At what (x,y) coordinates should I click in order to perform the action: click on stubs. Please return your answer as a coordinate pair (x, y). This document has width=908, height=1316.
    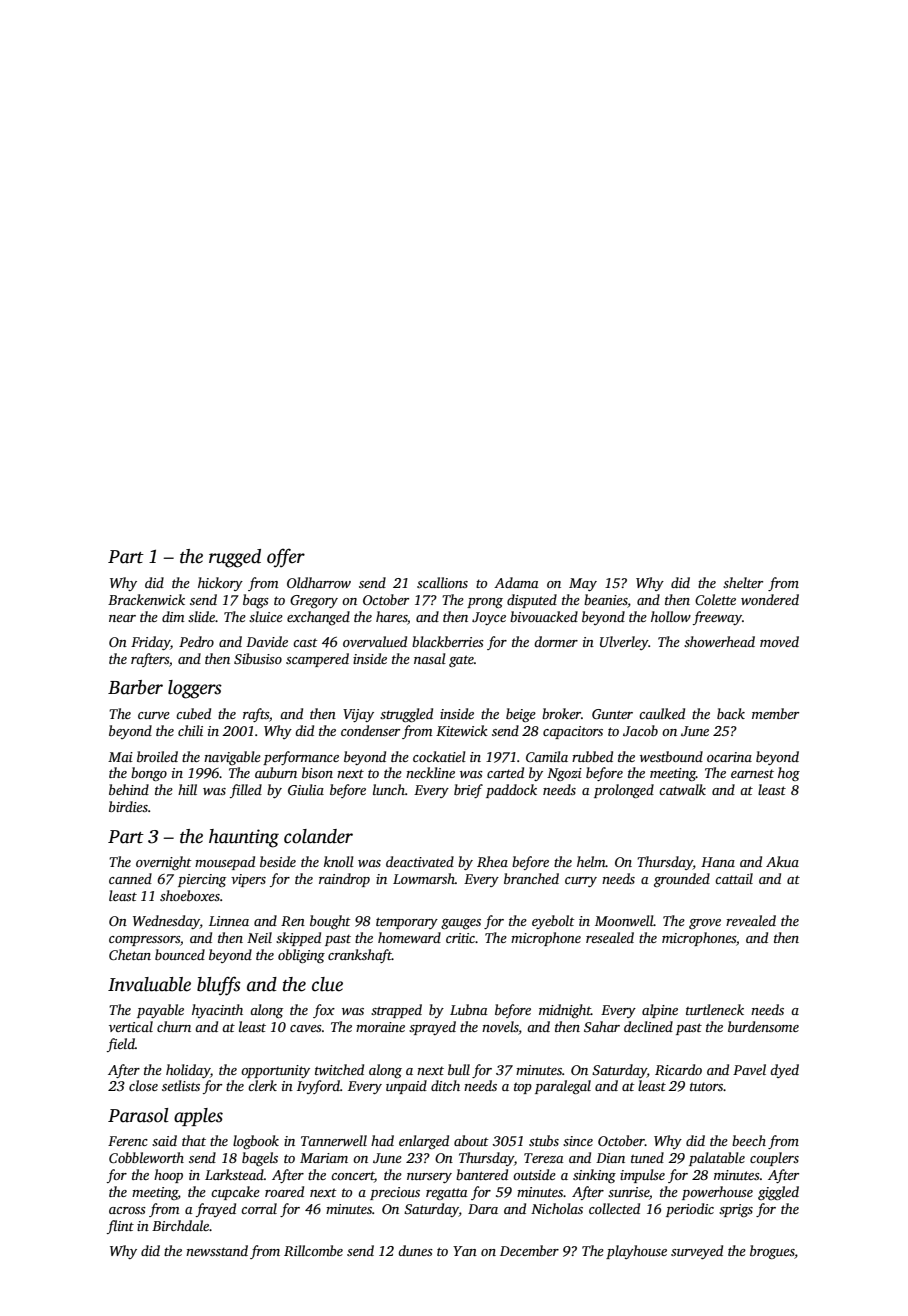
    Looking at the image, I should click on (544, 1140).
